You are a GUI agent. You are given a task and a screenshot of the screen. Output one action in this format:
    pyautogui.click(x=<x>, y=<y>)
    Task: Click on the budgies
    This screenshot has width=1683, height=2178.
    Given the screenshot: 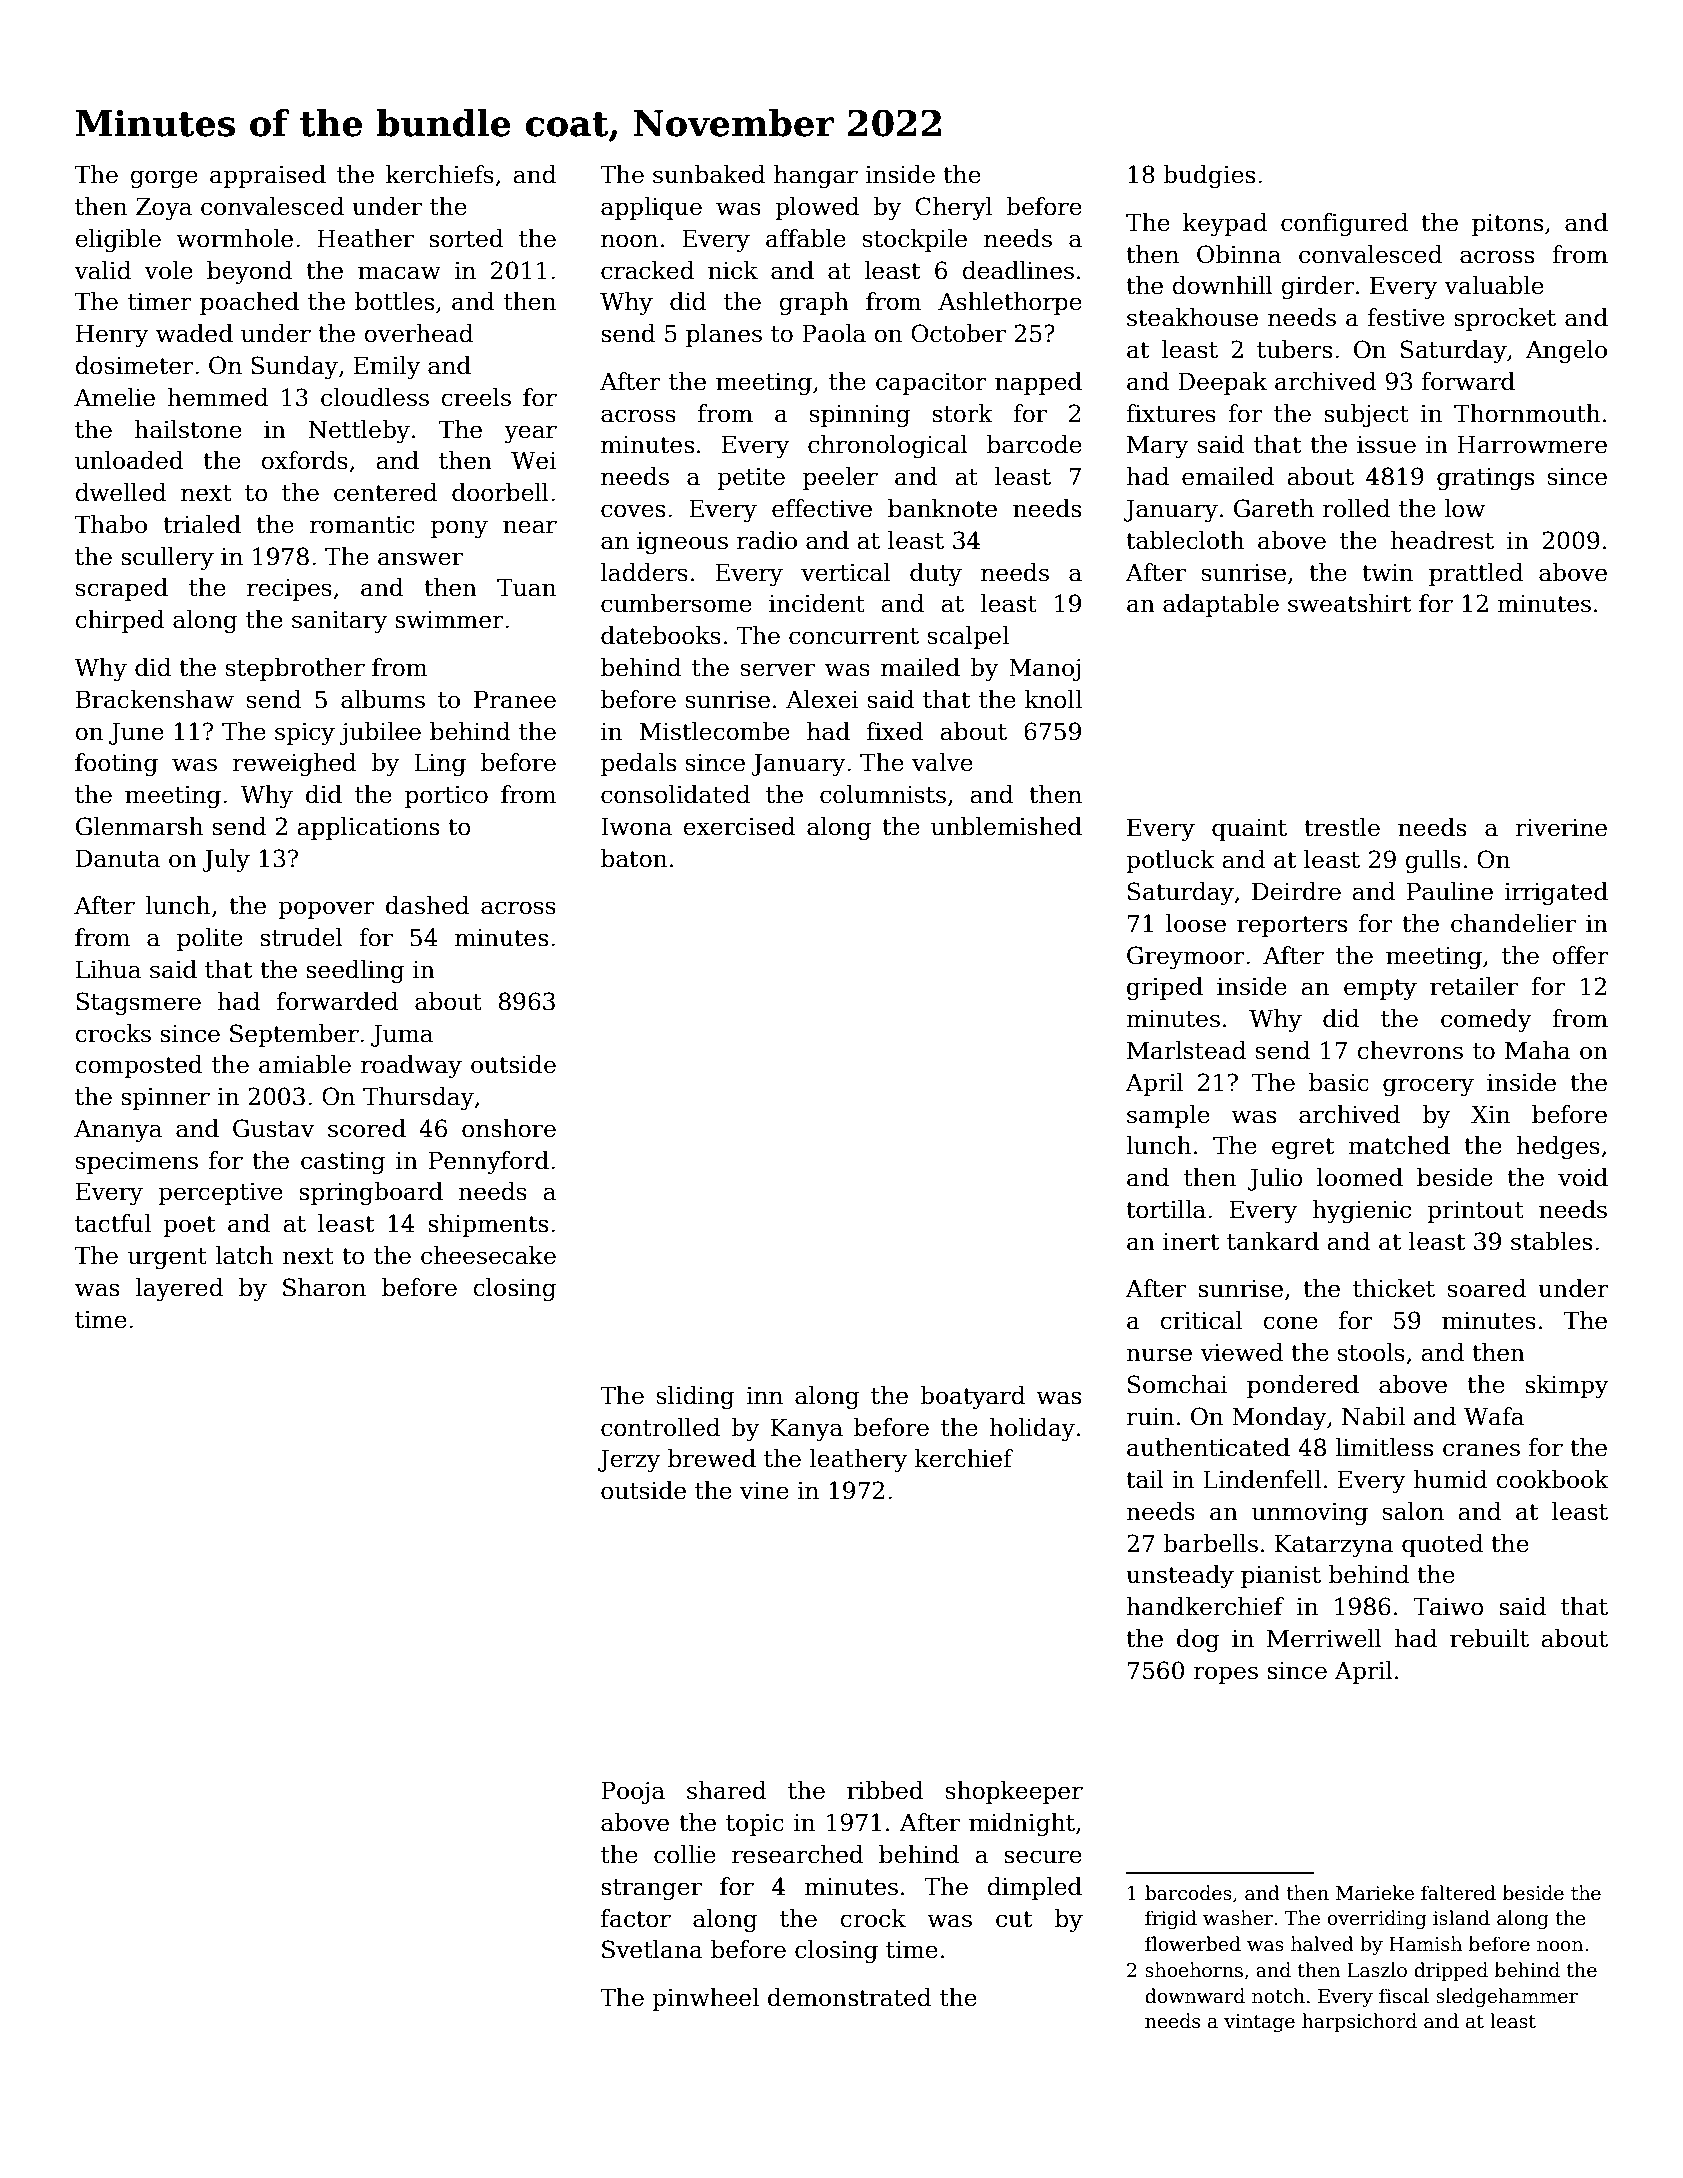 What is the action you would take?
    pyautogui.click(x=1209, y=176)
